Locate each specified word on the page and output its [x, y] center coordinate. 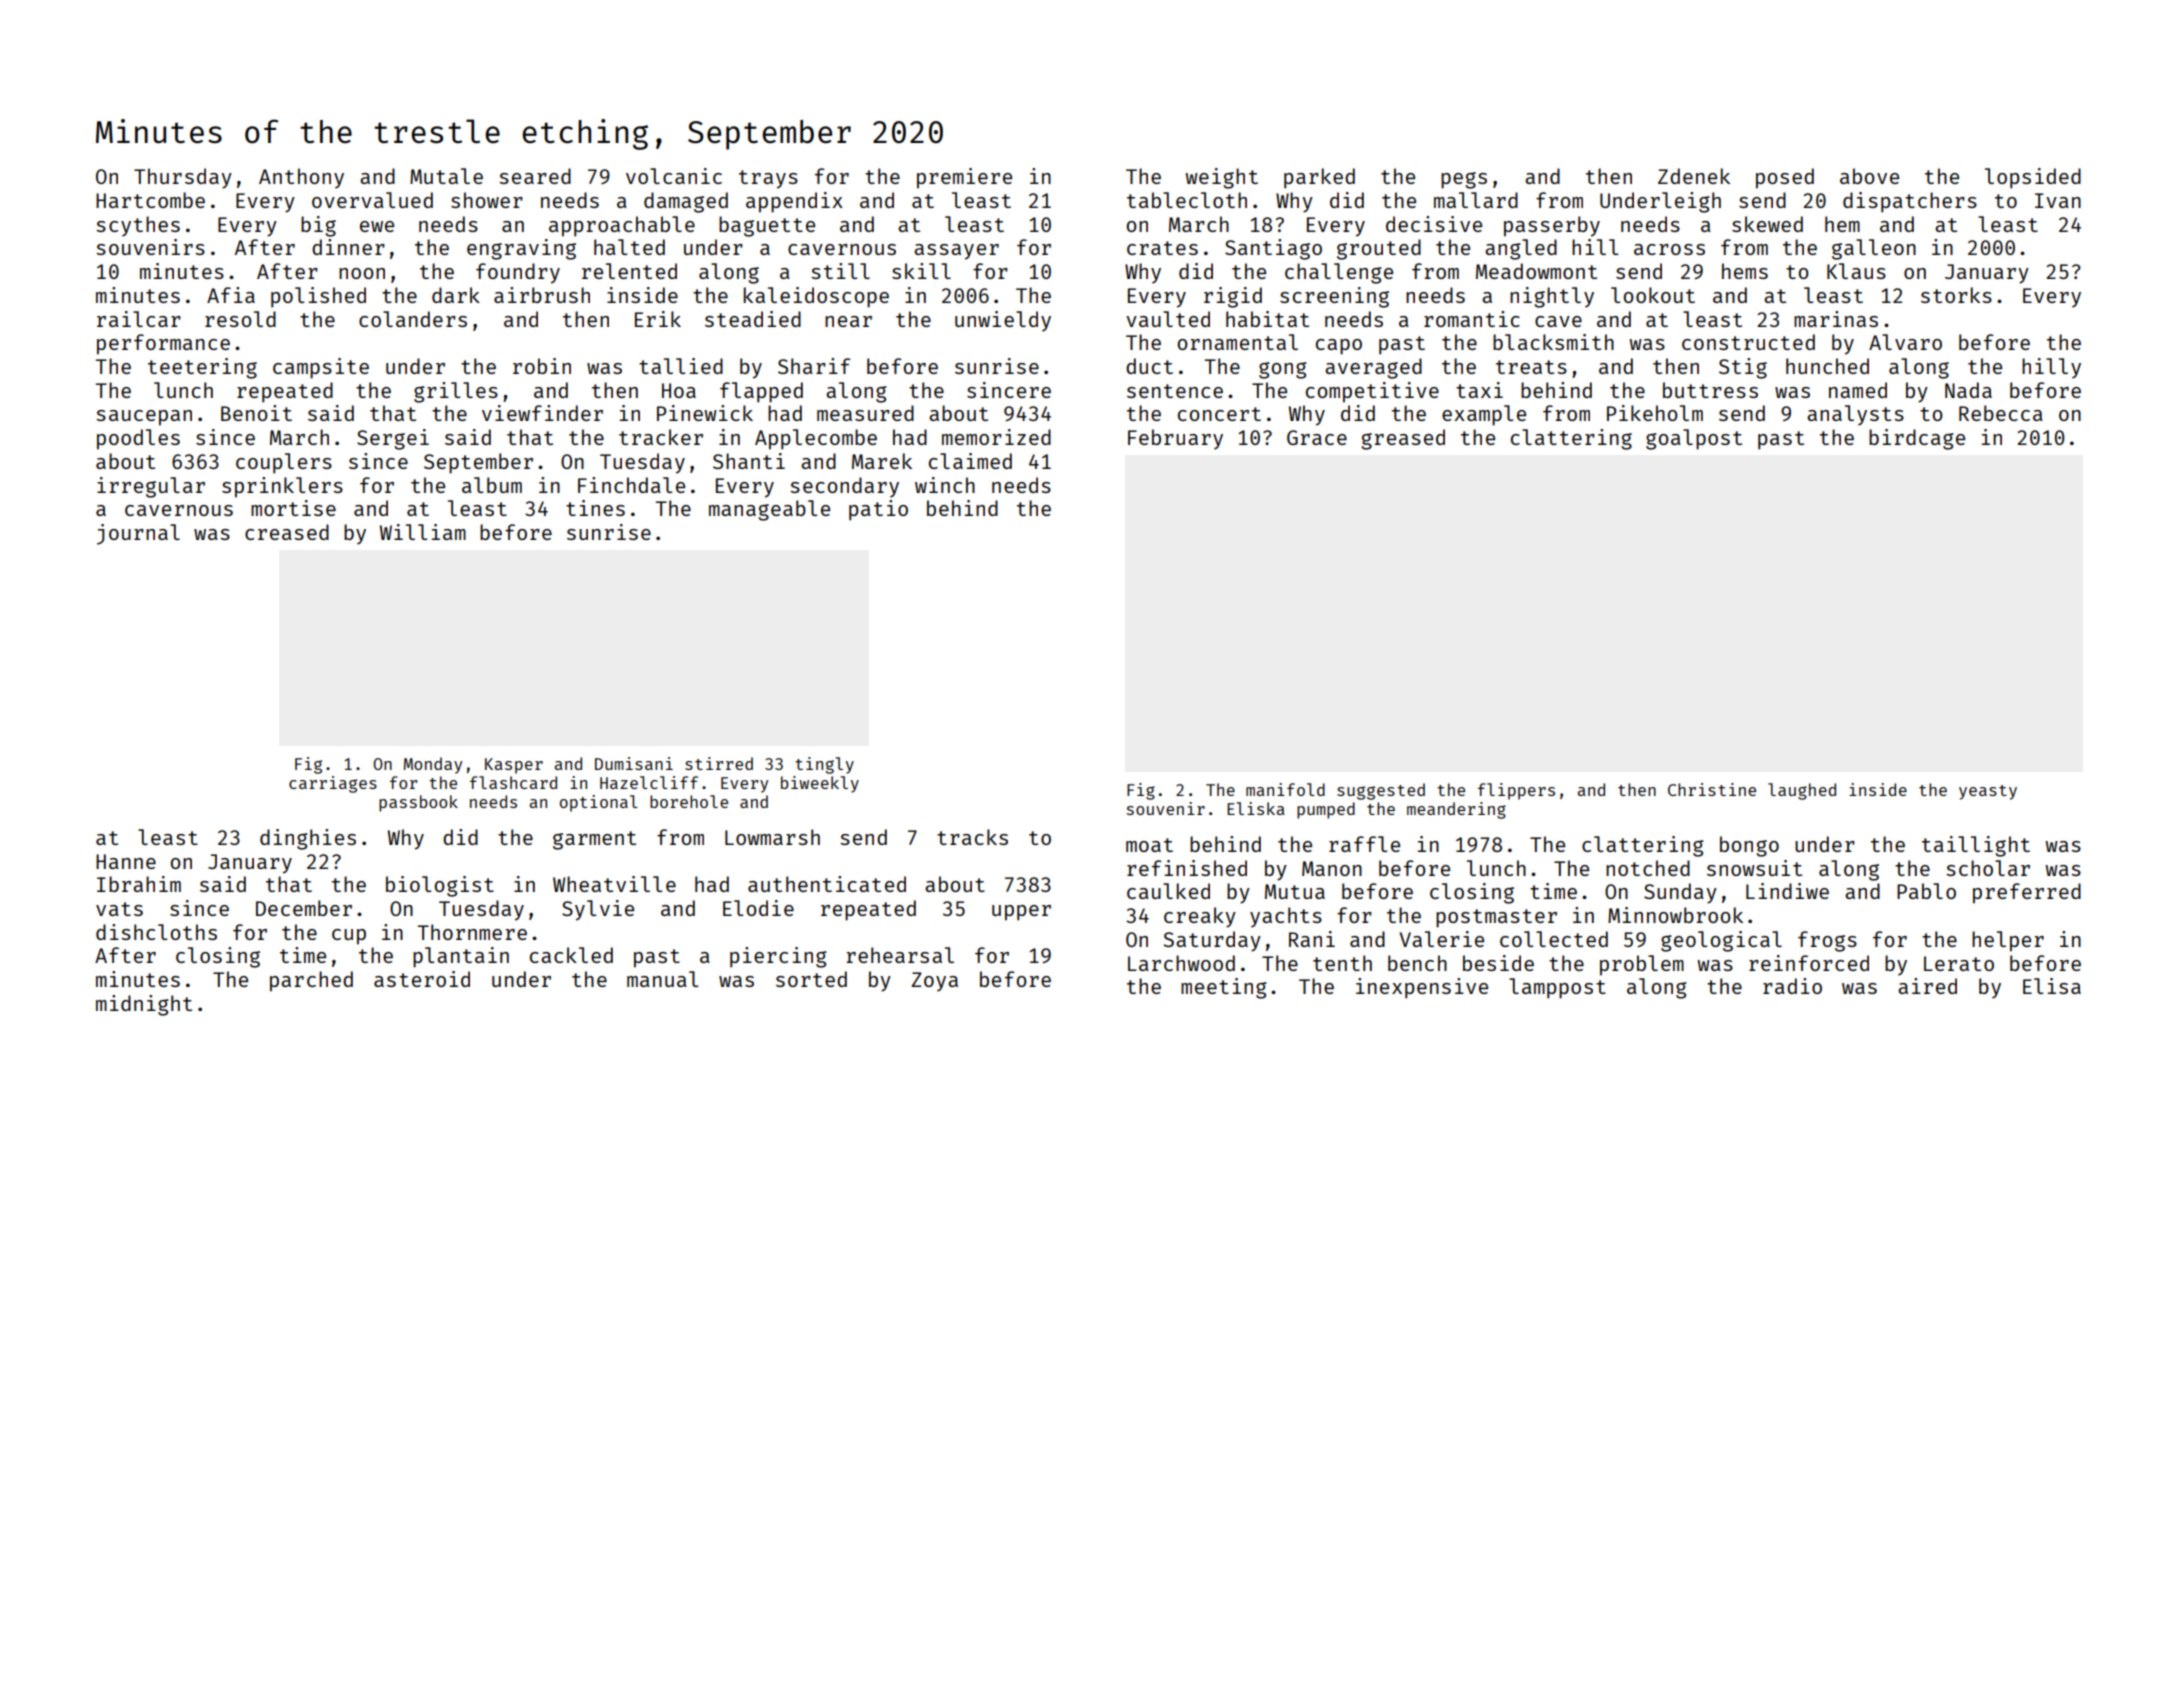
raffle [1364, 844]
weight [1221, 178]
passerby [1552, 226]
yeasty [1988, 792]
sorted [811, 979]
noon [362, 273]
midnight [144, 1005]
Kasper [514, 766]
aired [1927, 986]
